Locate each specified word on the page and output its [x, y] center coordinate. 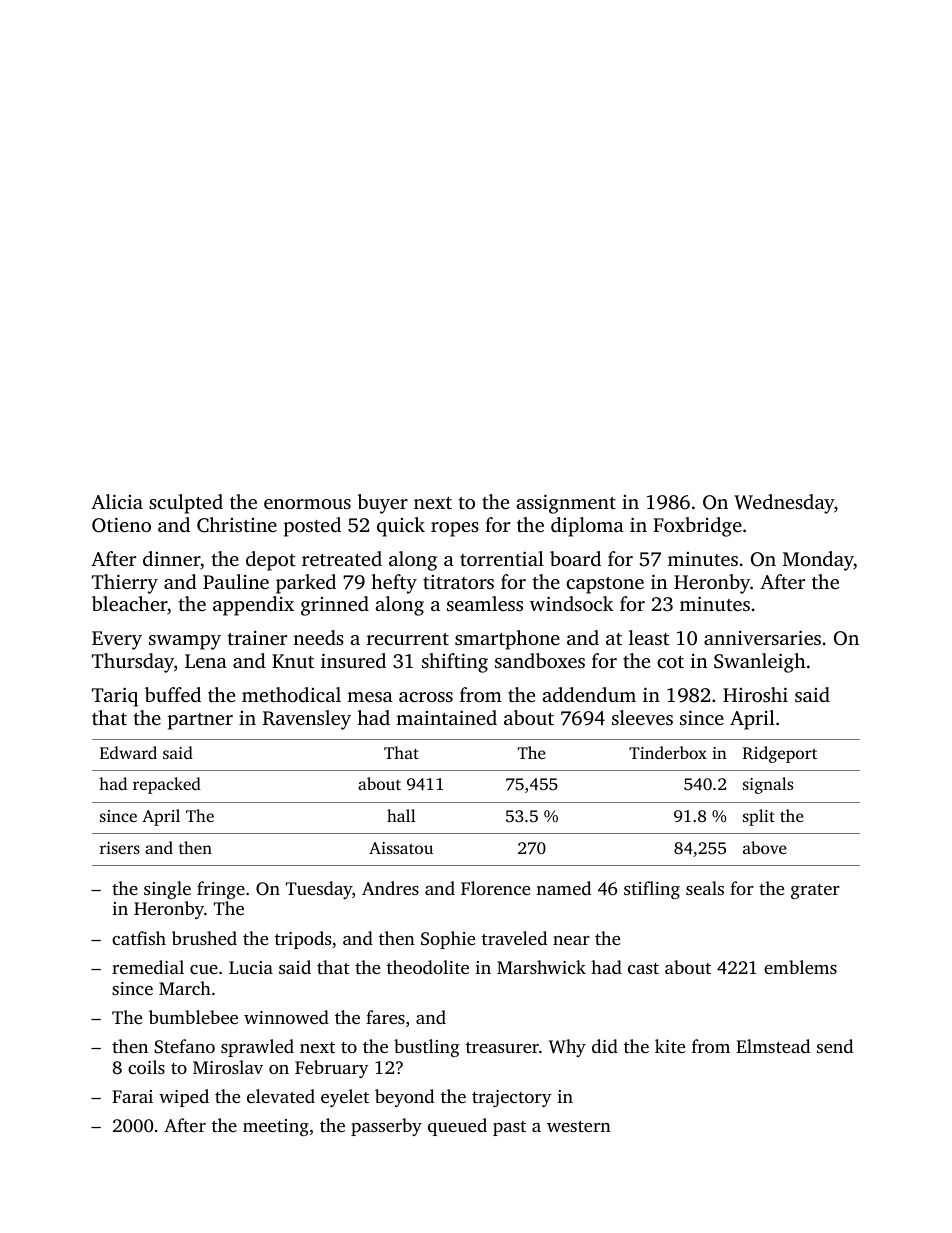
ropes [455, 529]
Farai [132, 1096]
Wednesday [784, 504]
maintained [446, 717]
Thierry [125, 584]
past [509, 1128]
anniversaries [762, 637]
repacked [167, 785]
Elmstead [773, 1046]
